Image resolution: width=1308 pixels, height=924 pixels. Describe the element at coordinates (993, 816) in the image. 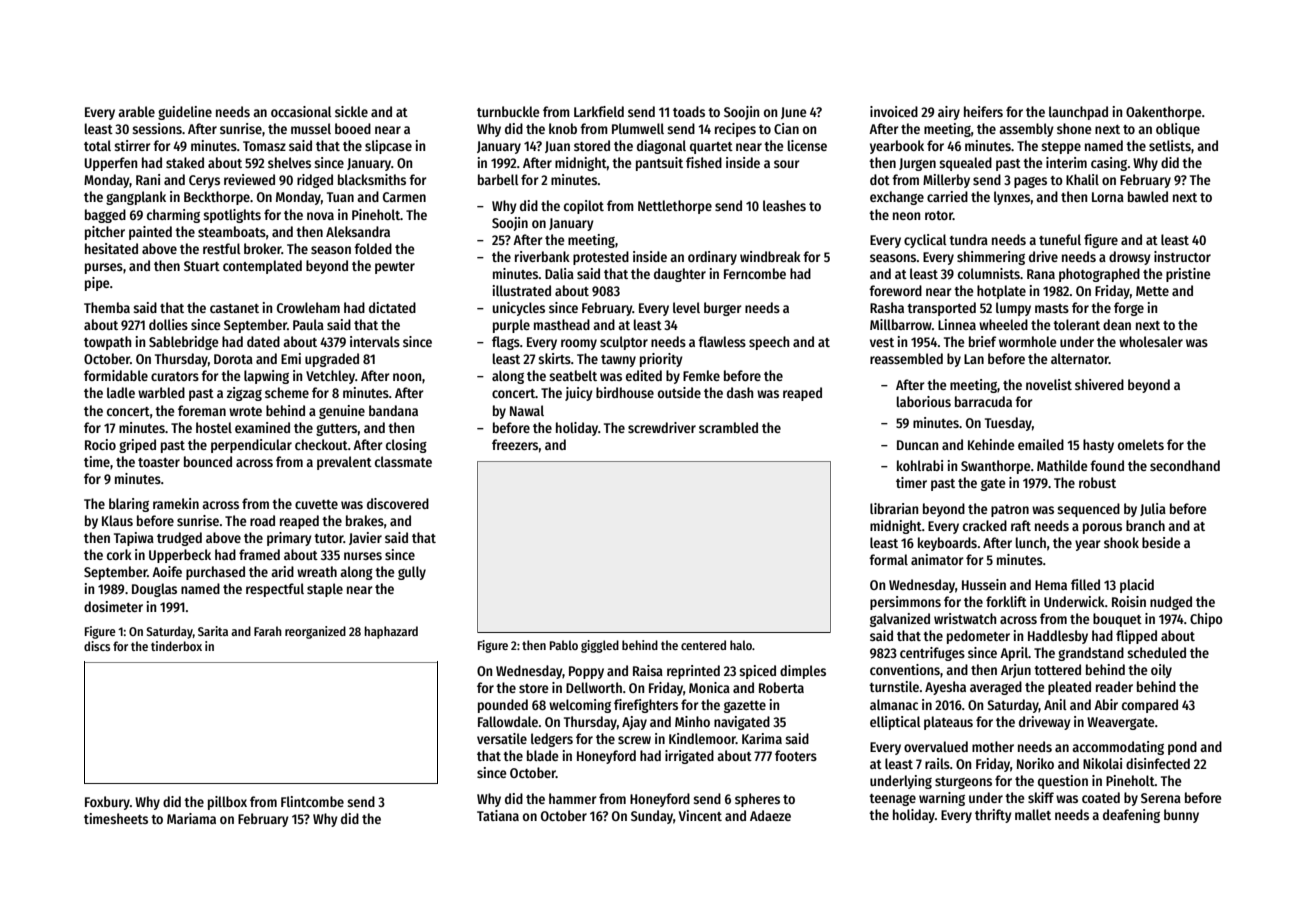

I see `thrifty` at that location.
